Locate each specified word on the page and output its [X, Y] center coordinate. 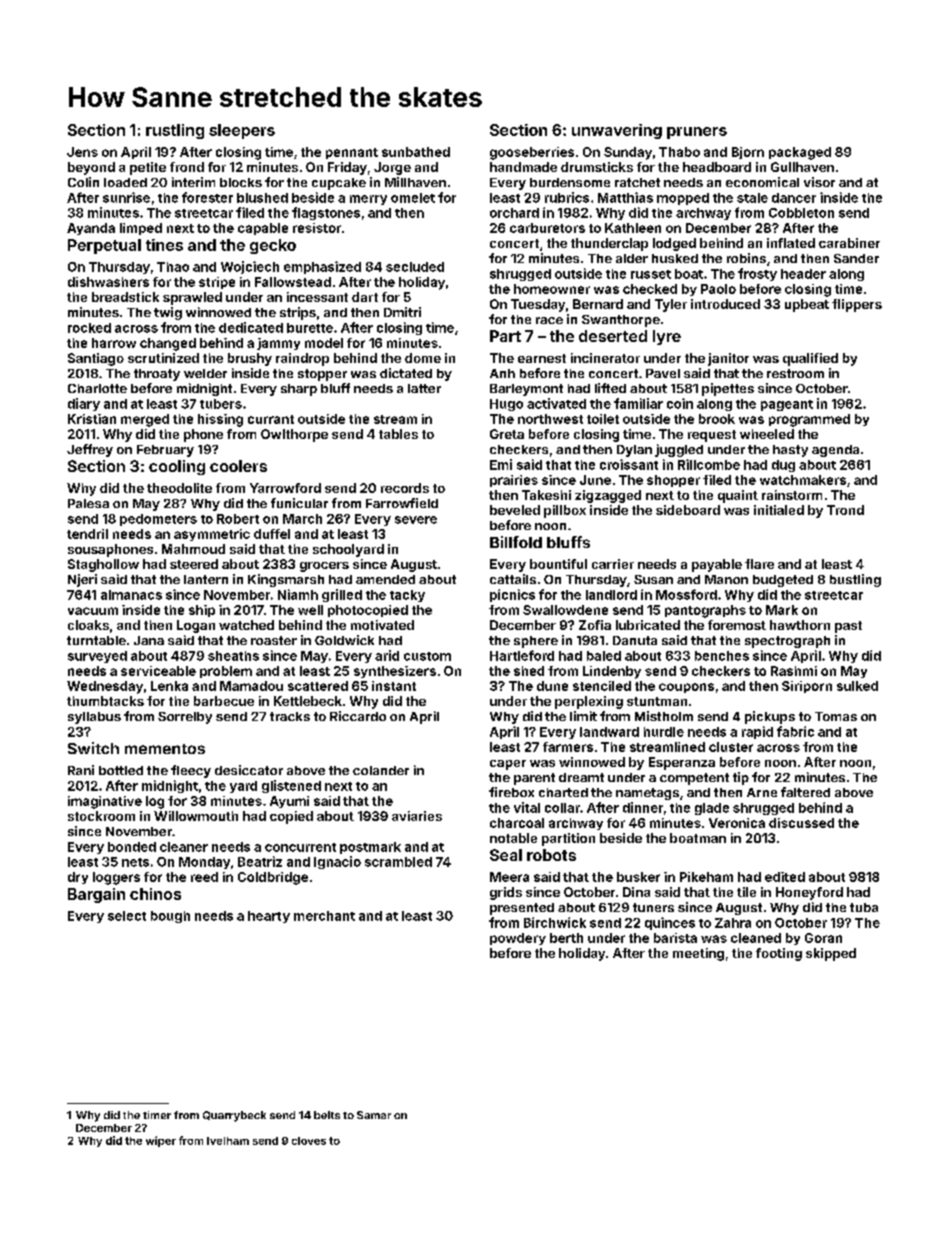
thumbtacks [105, 701]
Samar [374, 1115]
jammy [278, 344]
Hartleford [522, 655]
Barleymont [526, 390]
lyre [667, 337]
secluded [415, 267]
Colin [83, 182]
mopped [683, 199]
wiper [161, 1141]
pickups [770, 717]
